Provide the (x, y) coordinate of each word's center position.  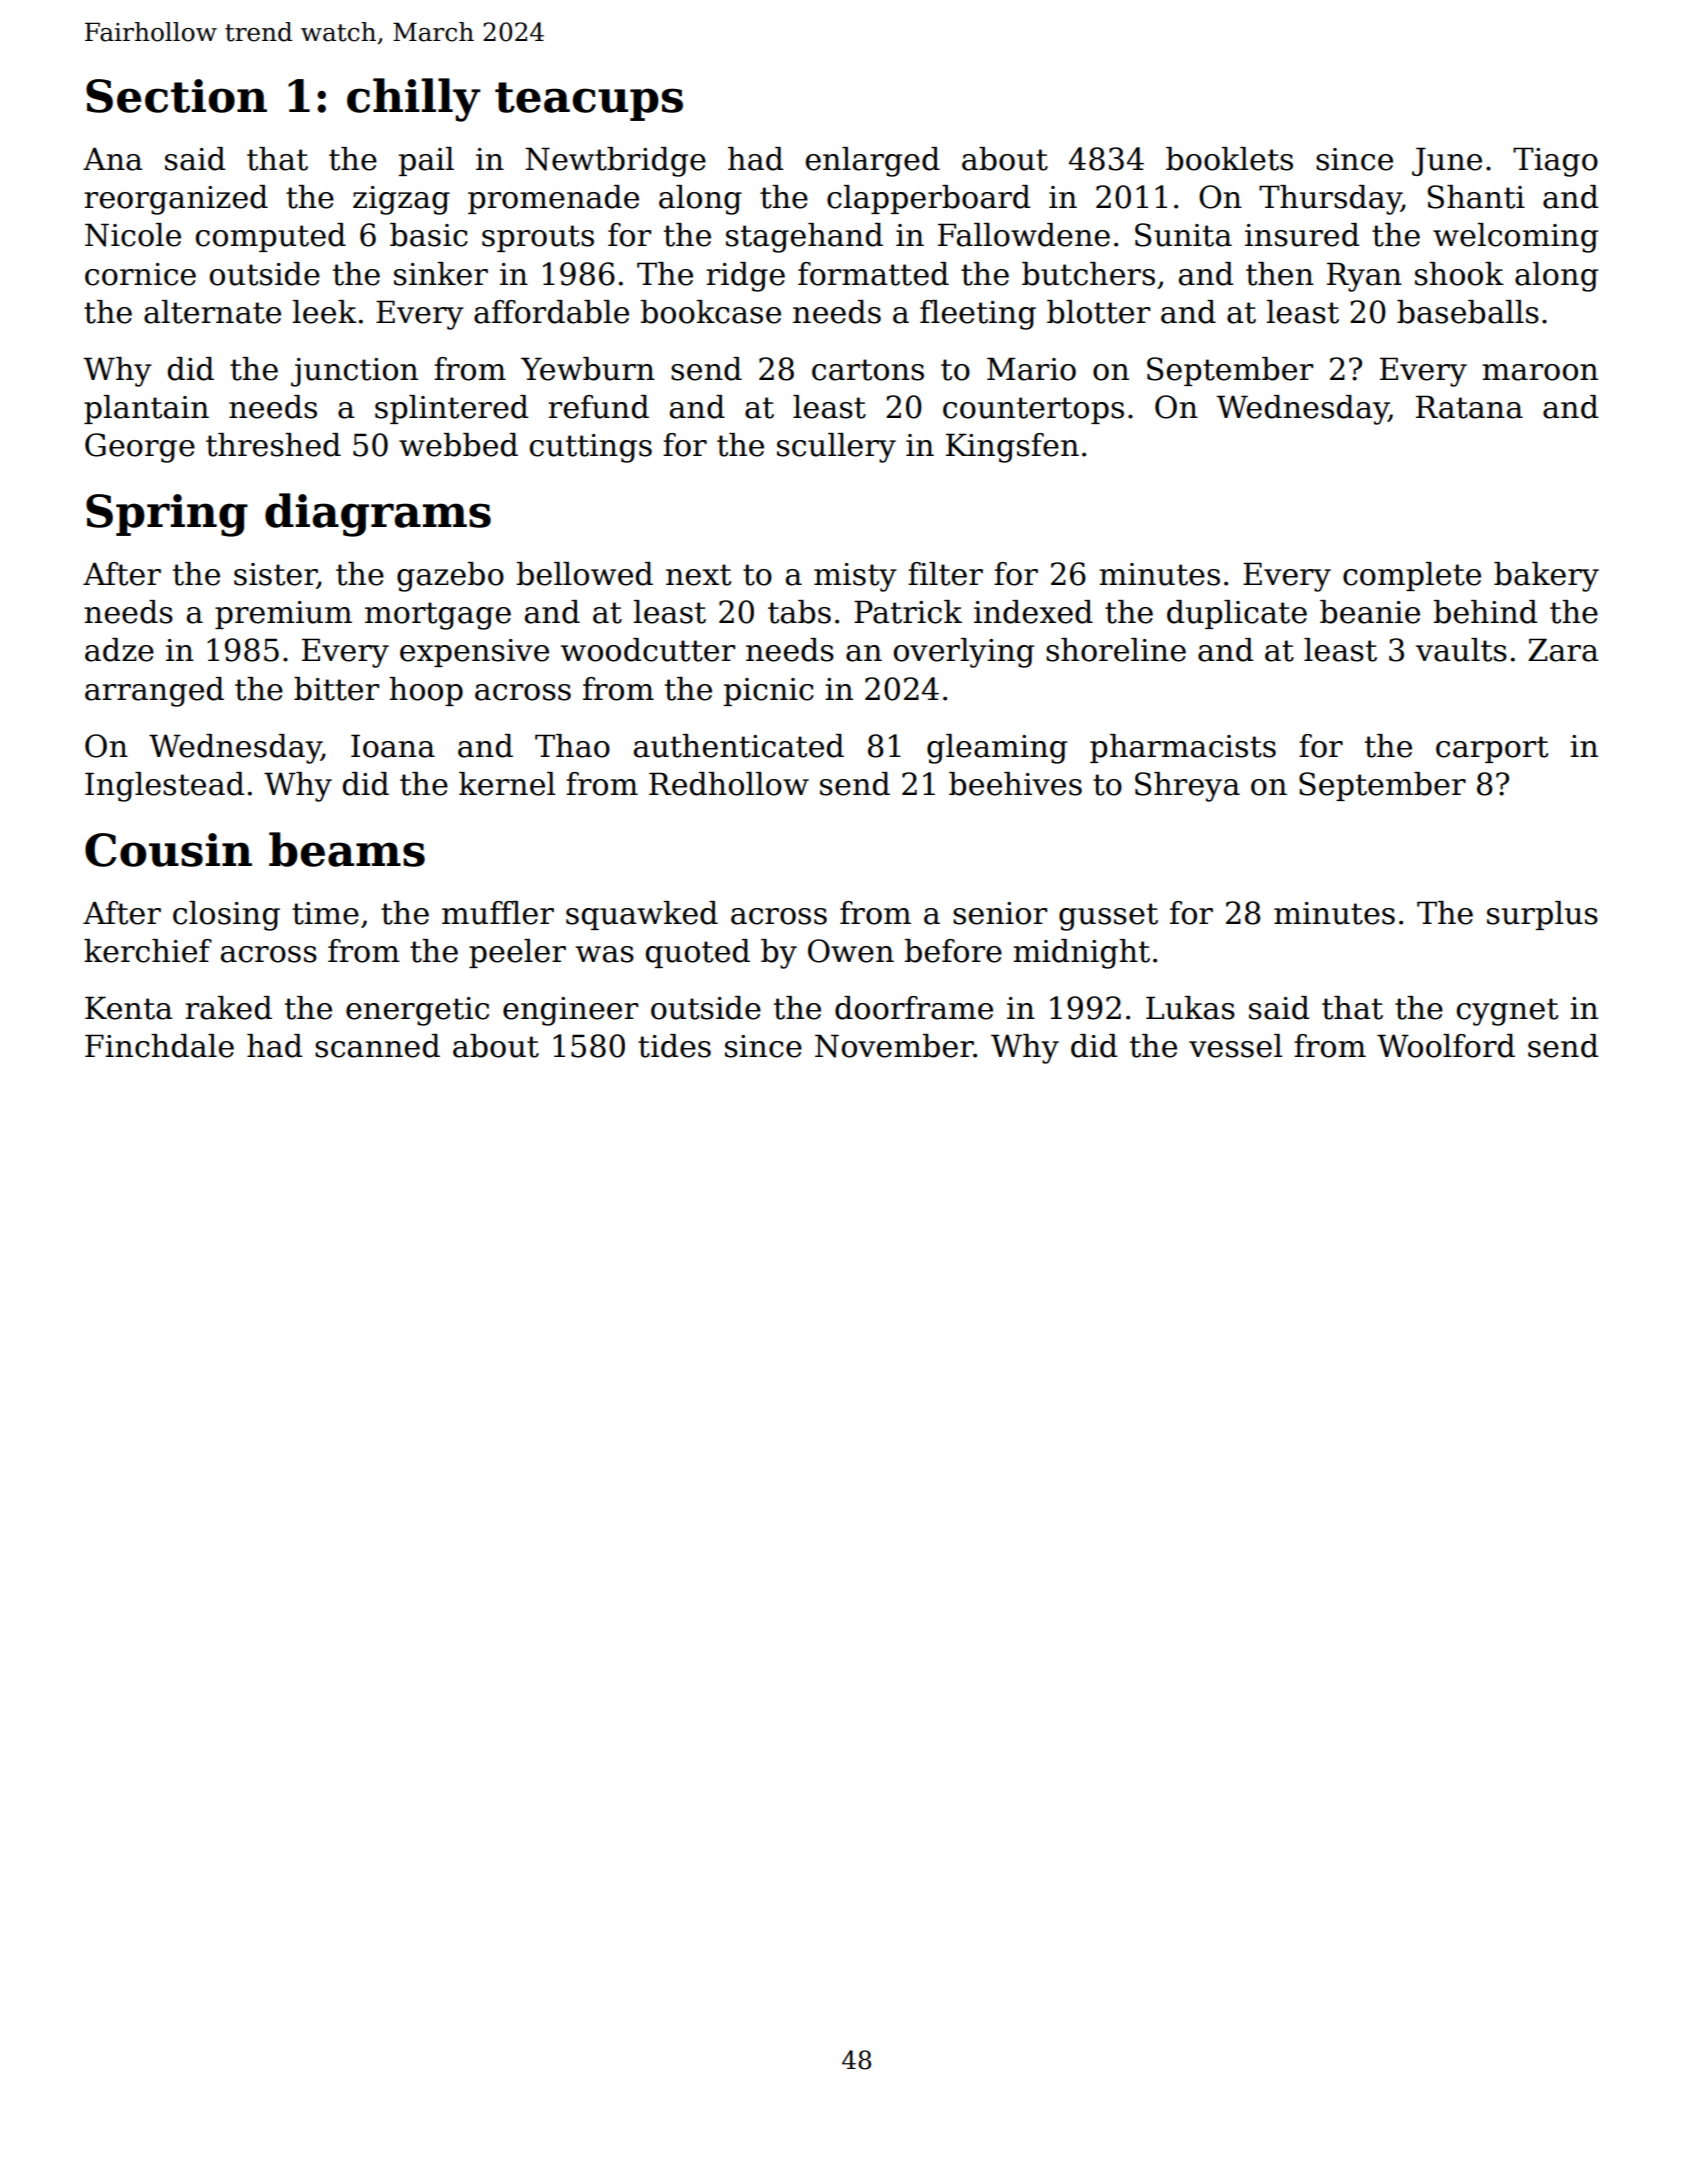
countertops (1033, 410)
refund (598, 407)
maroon (1540, 372)
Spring (167, 515)
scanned (377, 1046)
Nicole (133, 235)
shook (1459, 274)
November (894, 1046)
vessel (1235, 1046)
